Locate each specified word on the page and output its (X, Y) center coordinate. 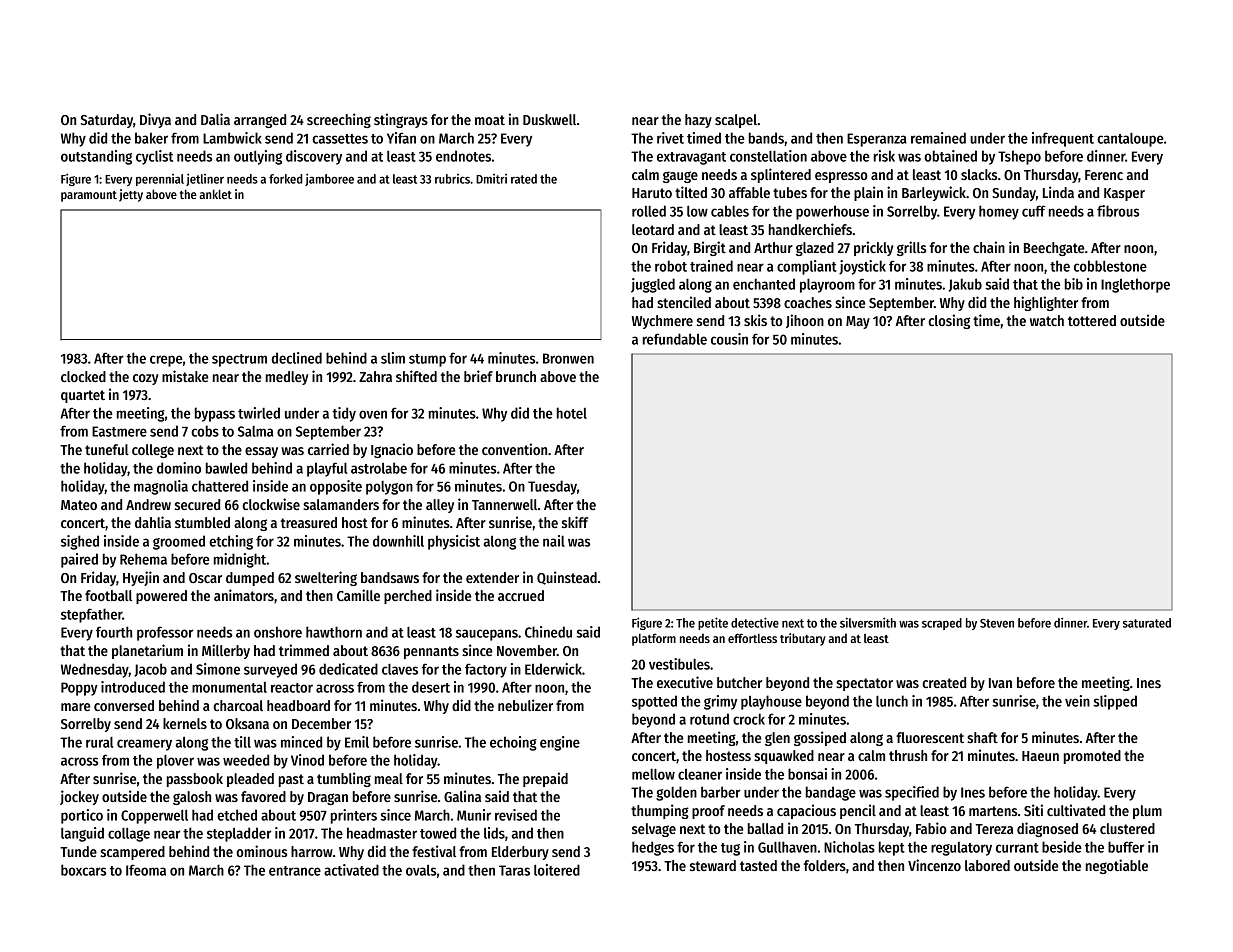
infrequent (1063, 139)
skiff (575, 522)
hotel (572, 413)
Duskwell (549, 119)
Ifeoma (146, 870)
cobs (205, 431)
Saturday (107, 121)
